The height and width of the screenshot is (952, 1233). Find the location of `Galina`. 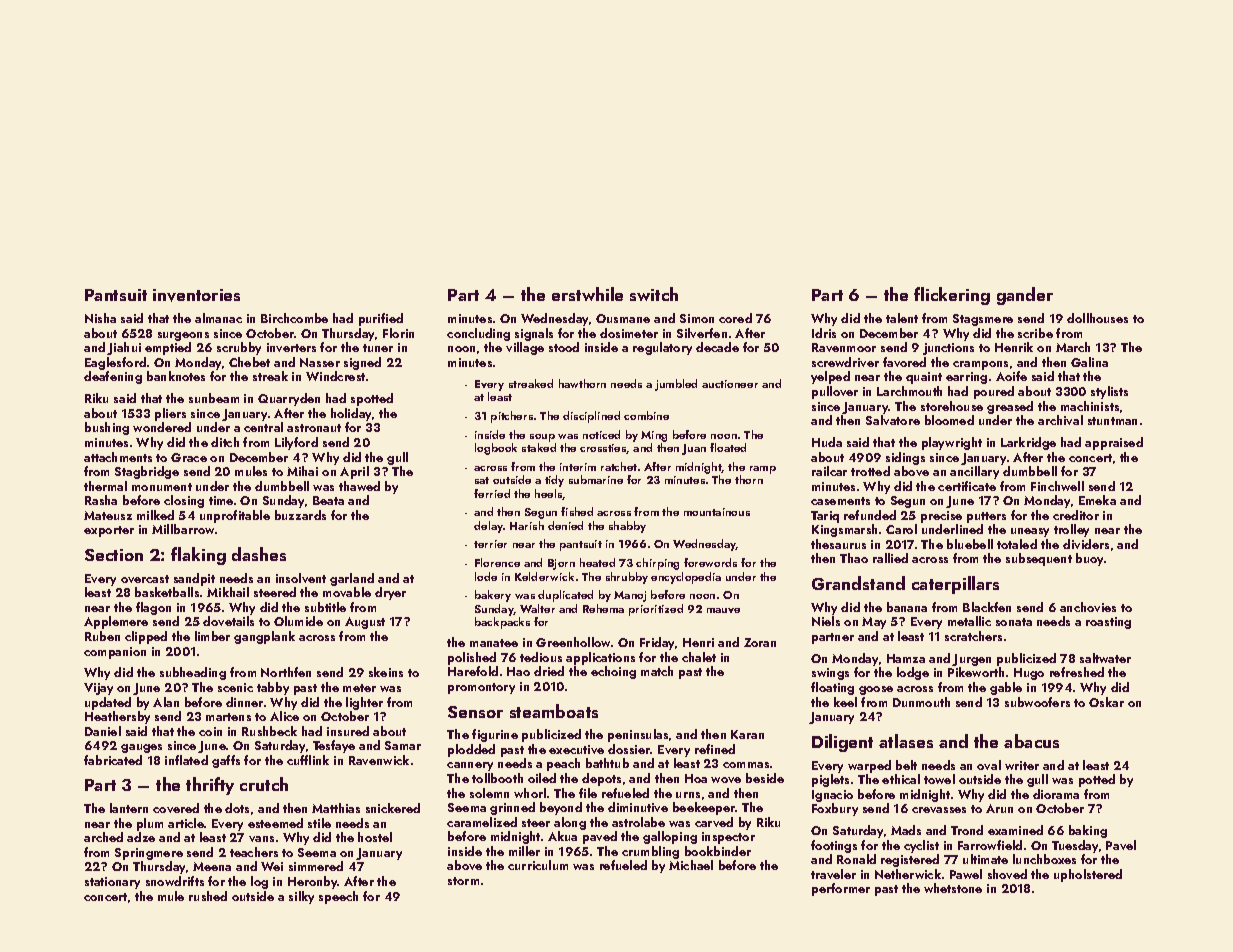

Galina is located at coordinates (1089, 362).
